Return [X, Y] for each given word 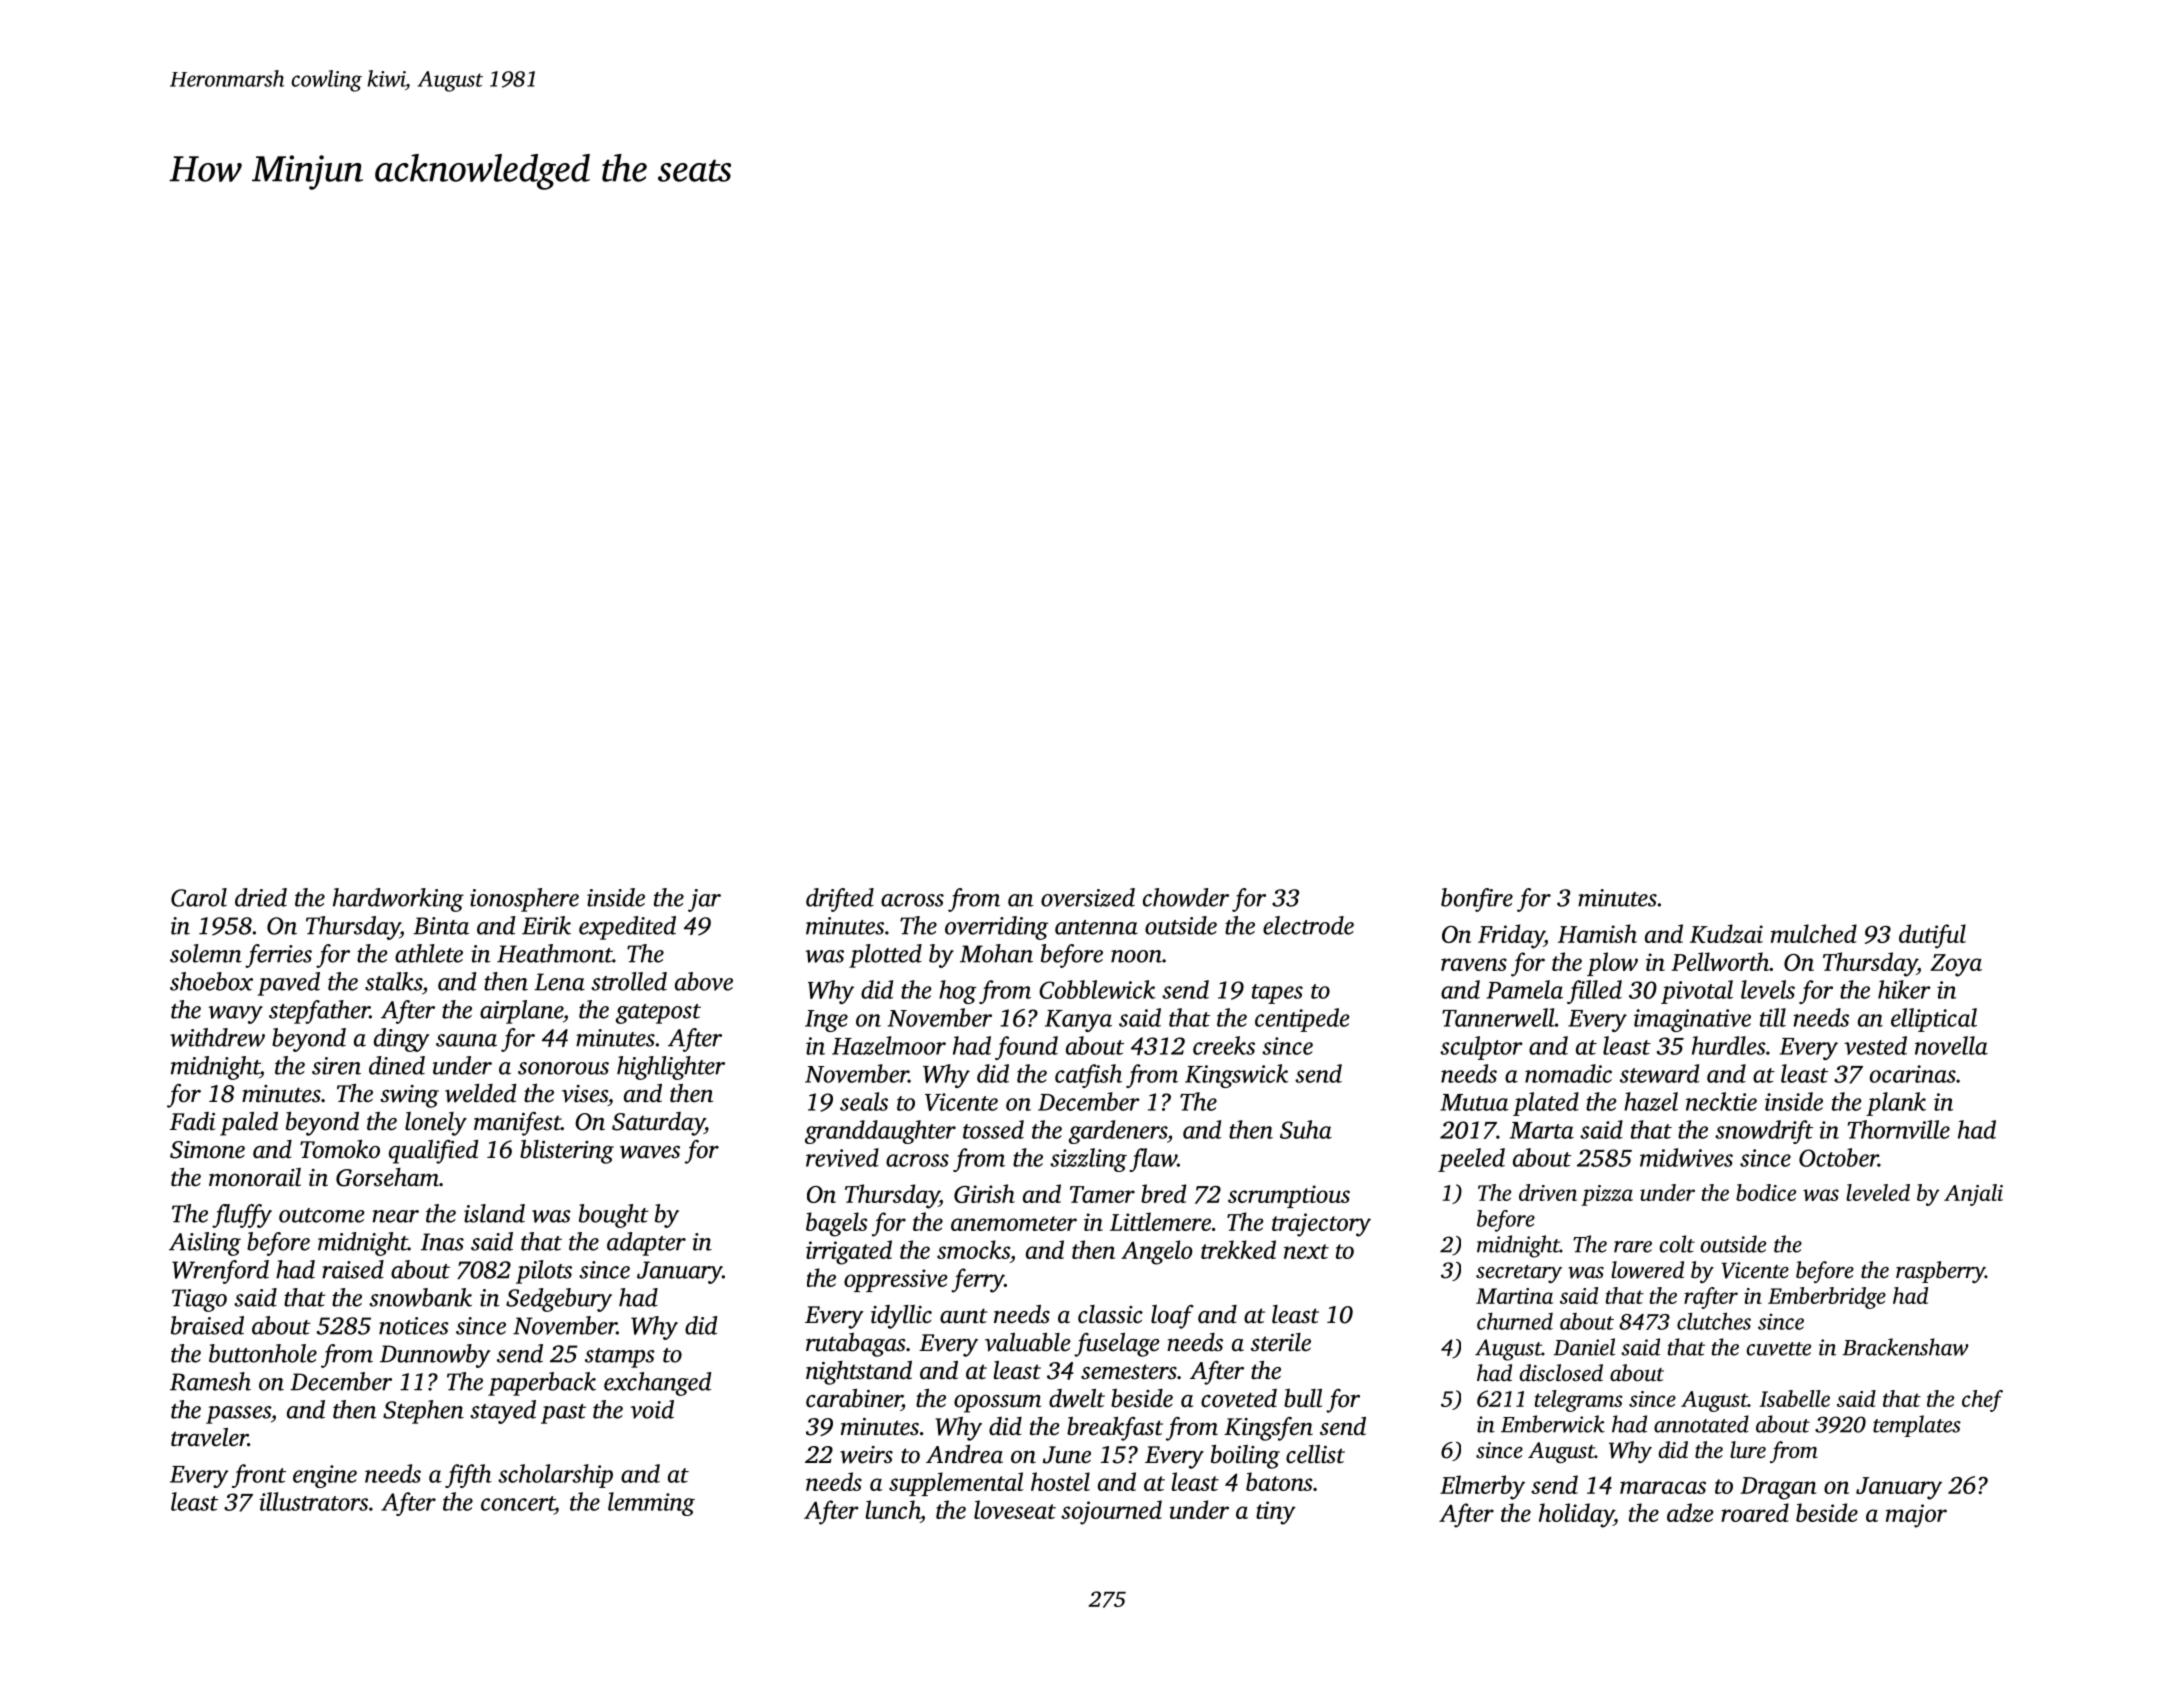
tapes [1277, 994]
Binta [441, 926]
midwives [1686, 1157]
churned [1515, 1321]
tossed [993, 1129]
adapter [646, 1244]
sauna [466, 1040]
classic [1110, 1314]
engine [325, 1476]
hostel [1060, 1481]
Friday [1511, 936]
